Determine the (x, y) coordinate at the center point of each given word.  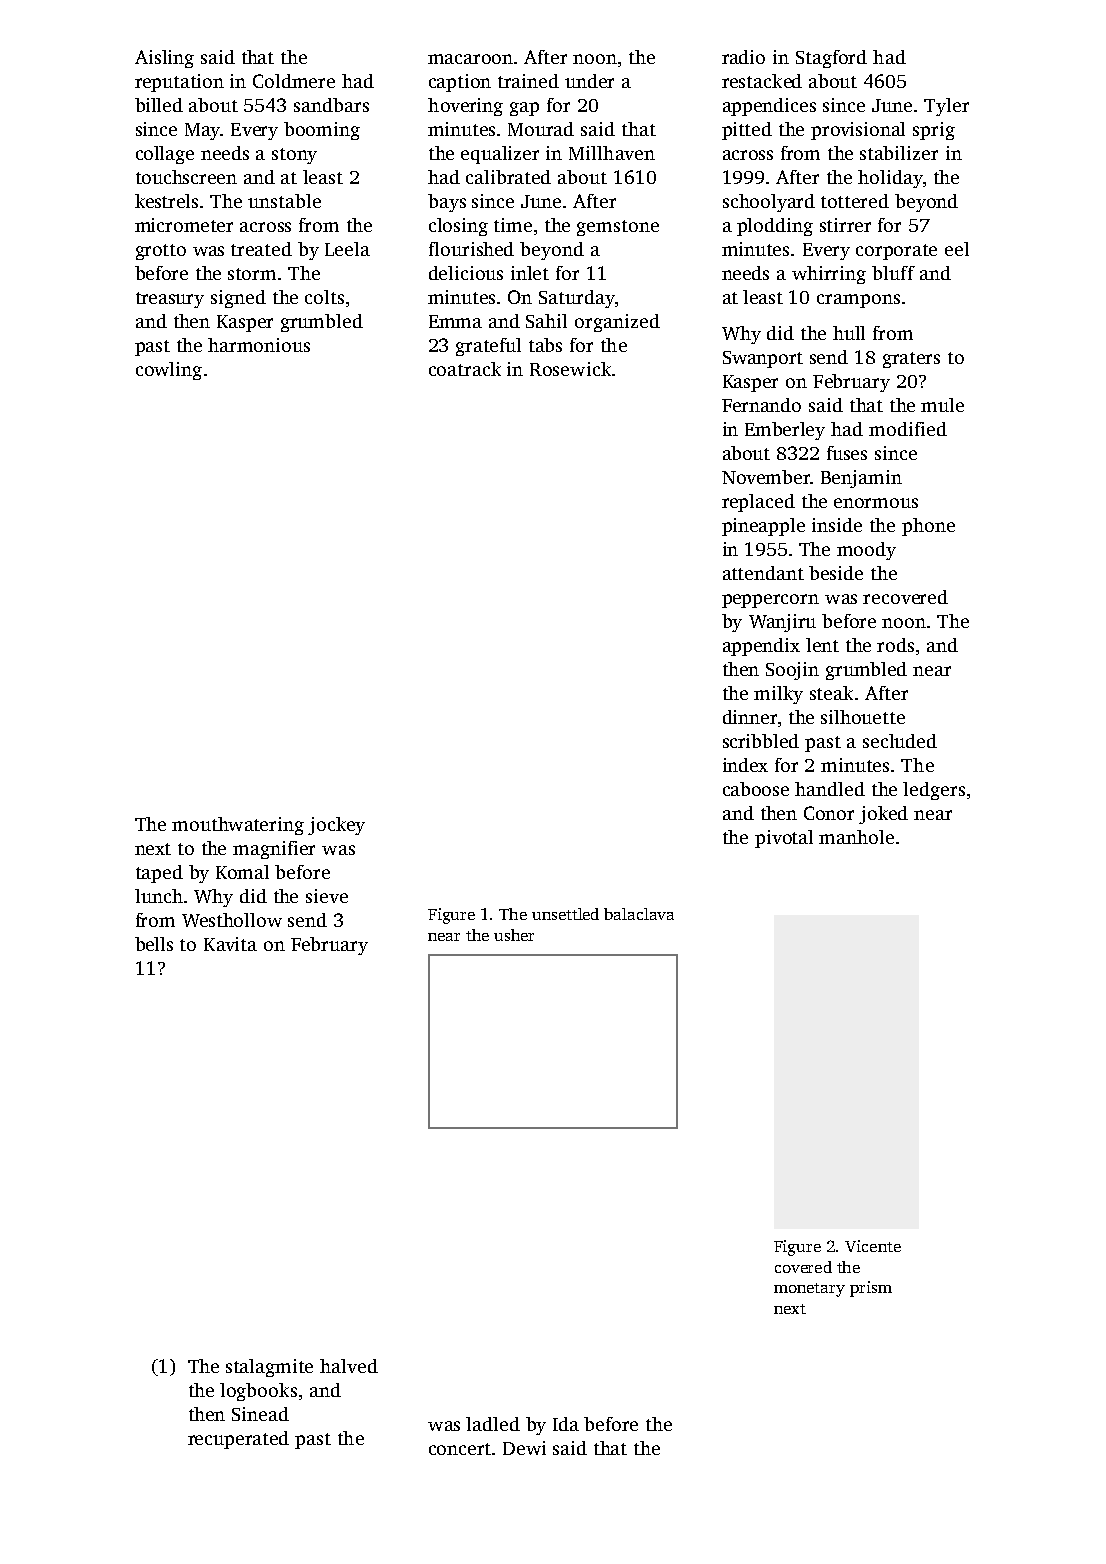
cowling (169, 371)
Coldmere (294, 81)
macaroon (470, 59)
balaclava (639, 914)
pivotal (784, 839)
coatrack (465, 369)
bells (154, 944)
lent (822, 645)
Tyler (946, 107)
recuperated (238, 1440)
